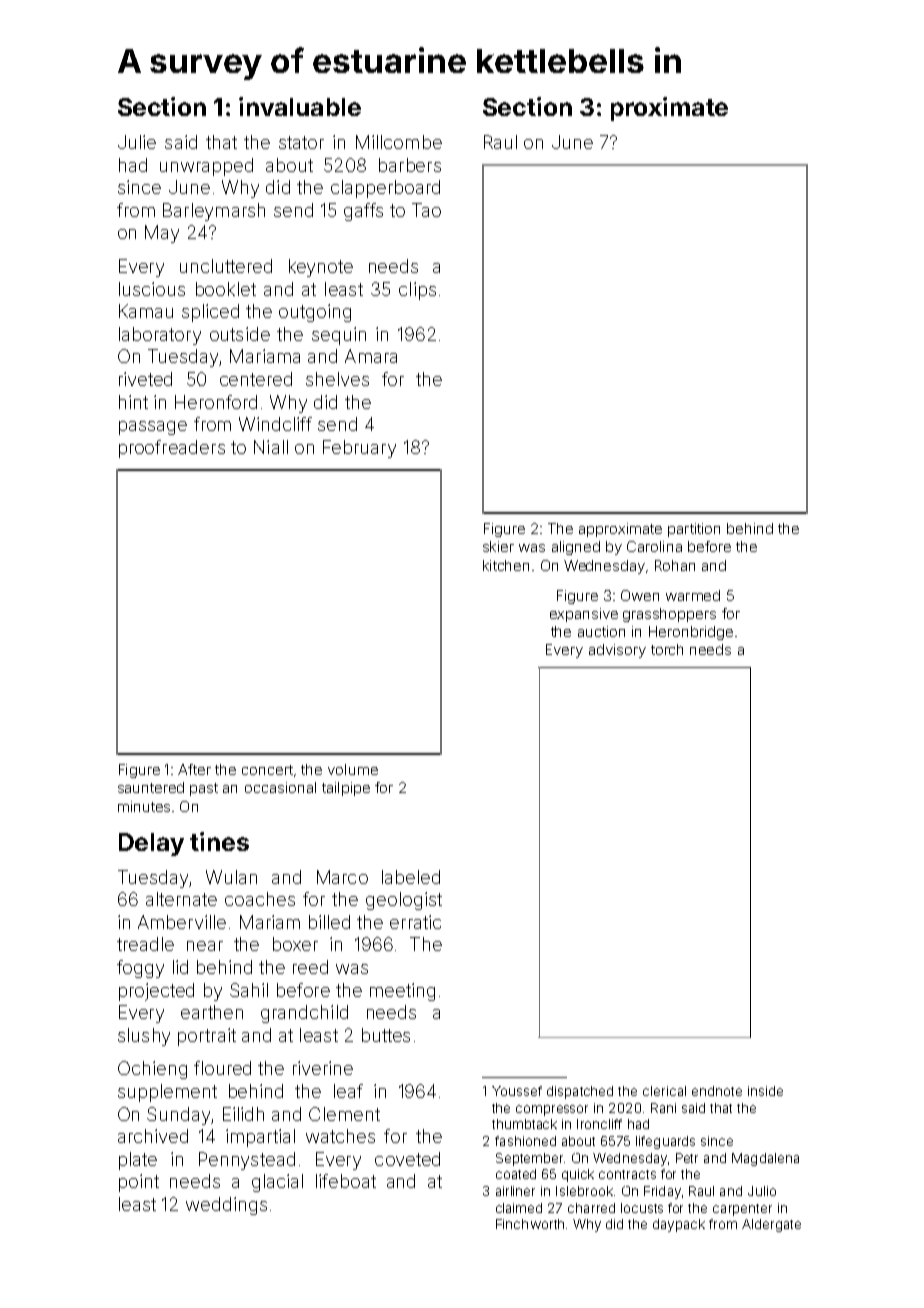  I want to click on daypack, so click(679, 1225).
